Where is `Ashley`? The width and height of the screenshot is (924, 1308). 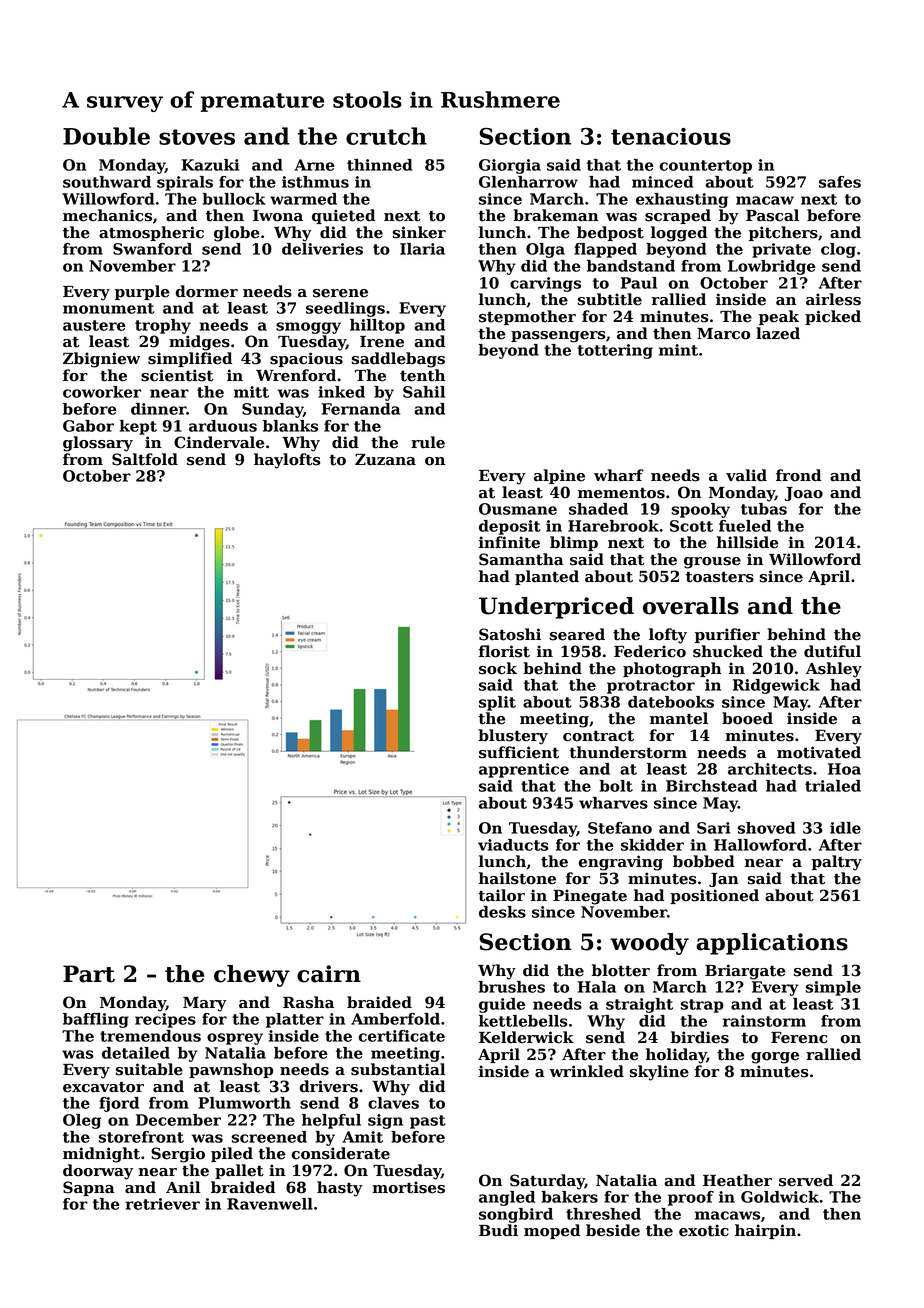
Ashley is located at coordinates (834, 670).
